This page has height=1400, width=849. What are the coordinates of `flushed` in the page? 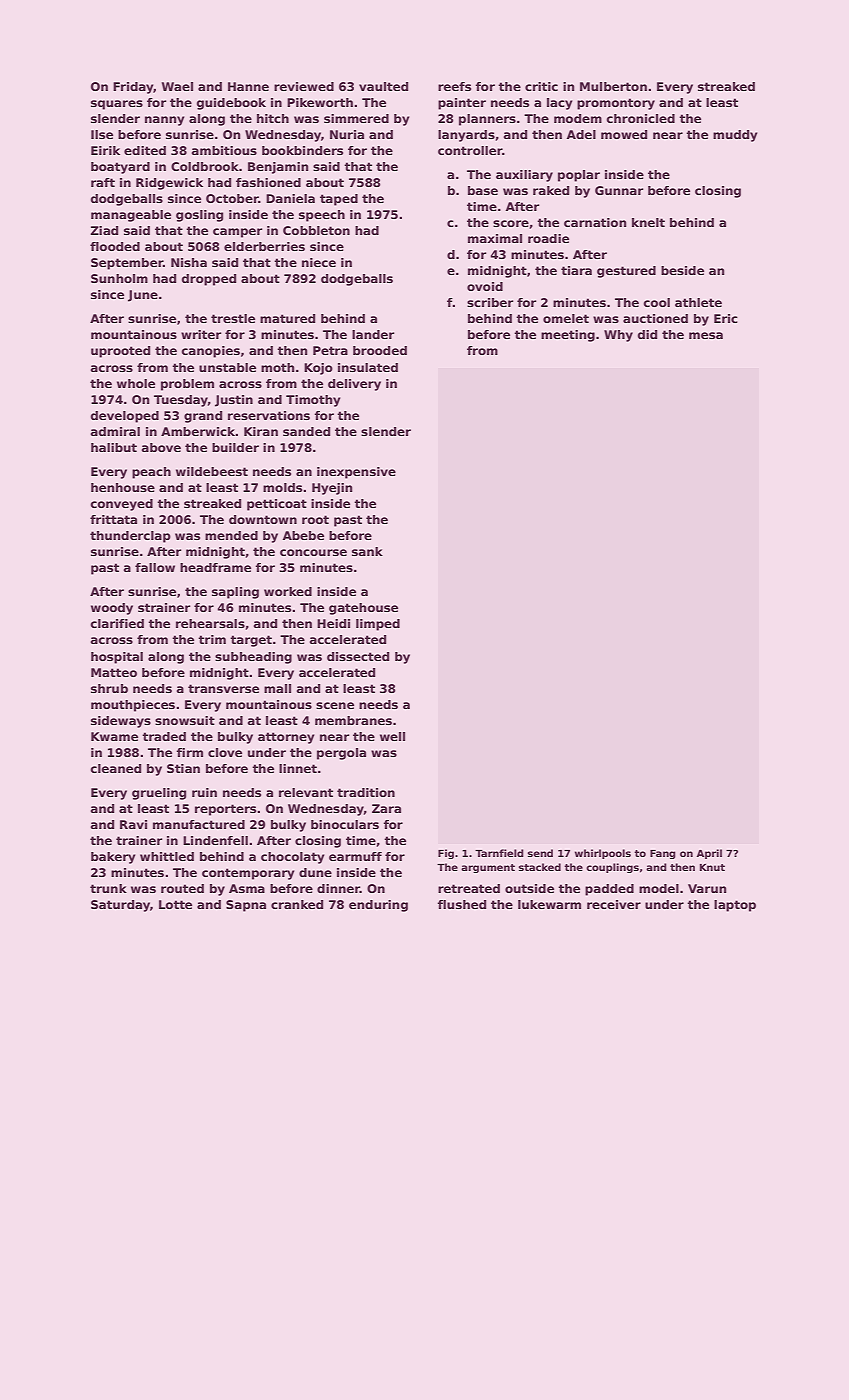 It's located at (462, 904).
